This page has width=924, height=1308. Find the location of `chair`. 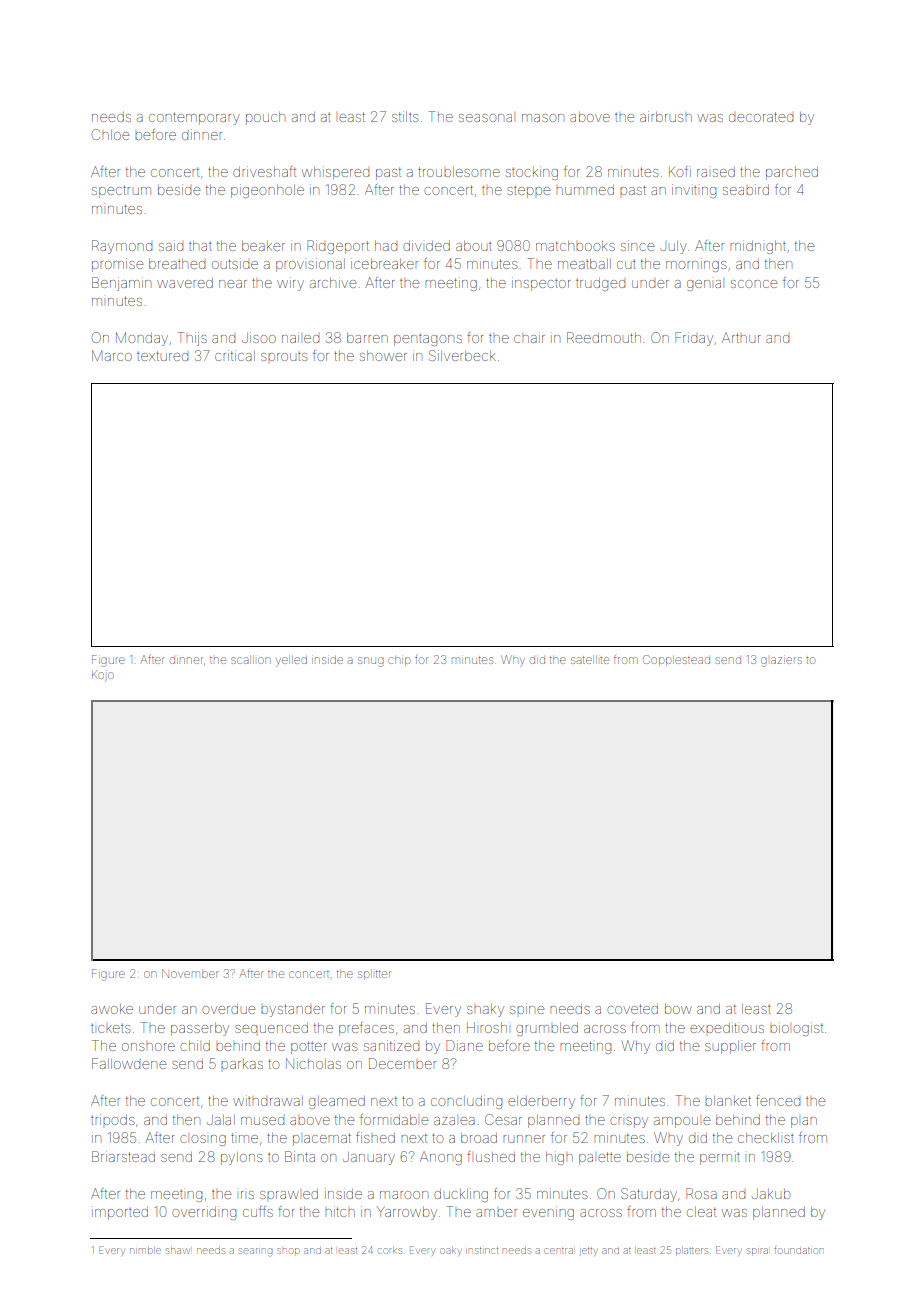

chair is located at coordinates (529, 337).
